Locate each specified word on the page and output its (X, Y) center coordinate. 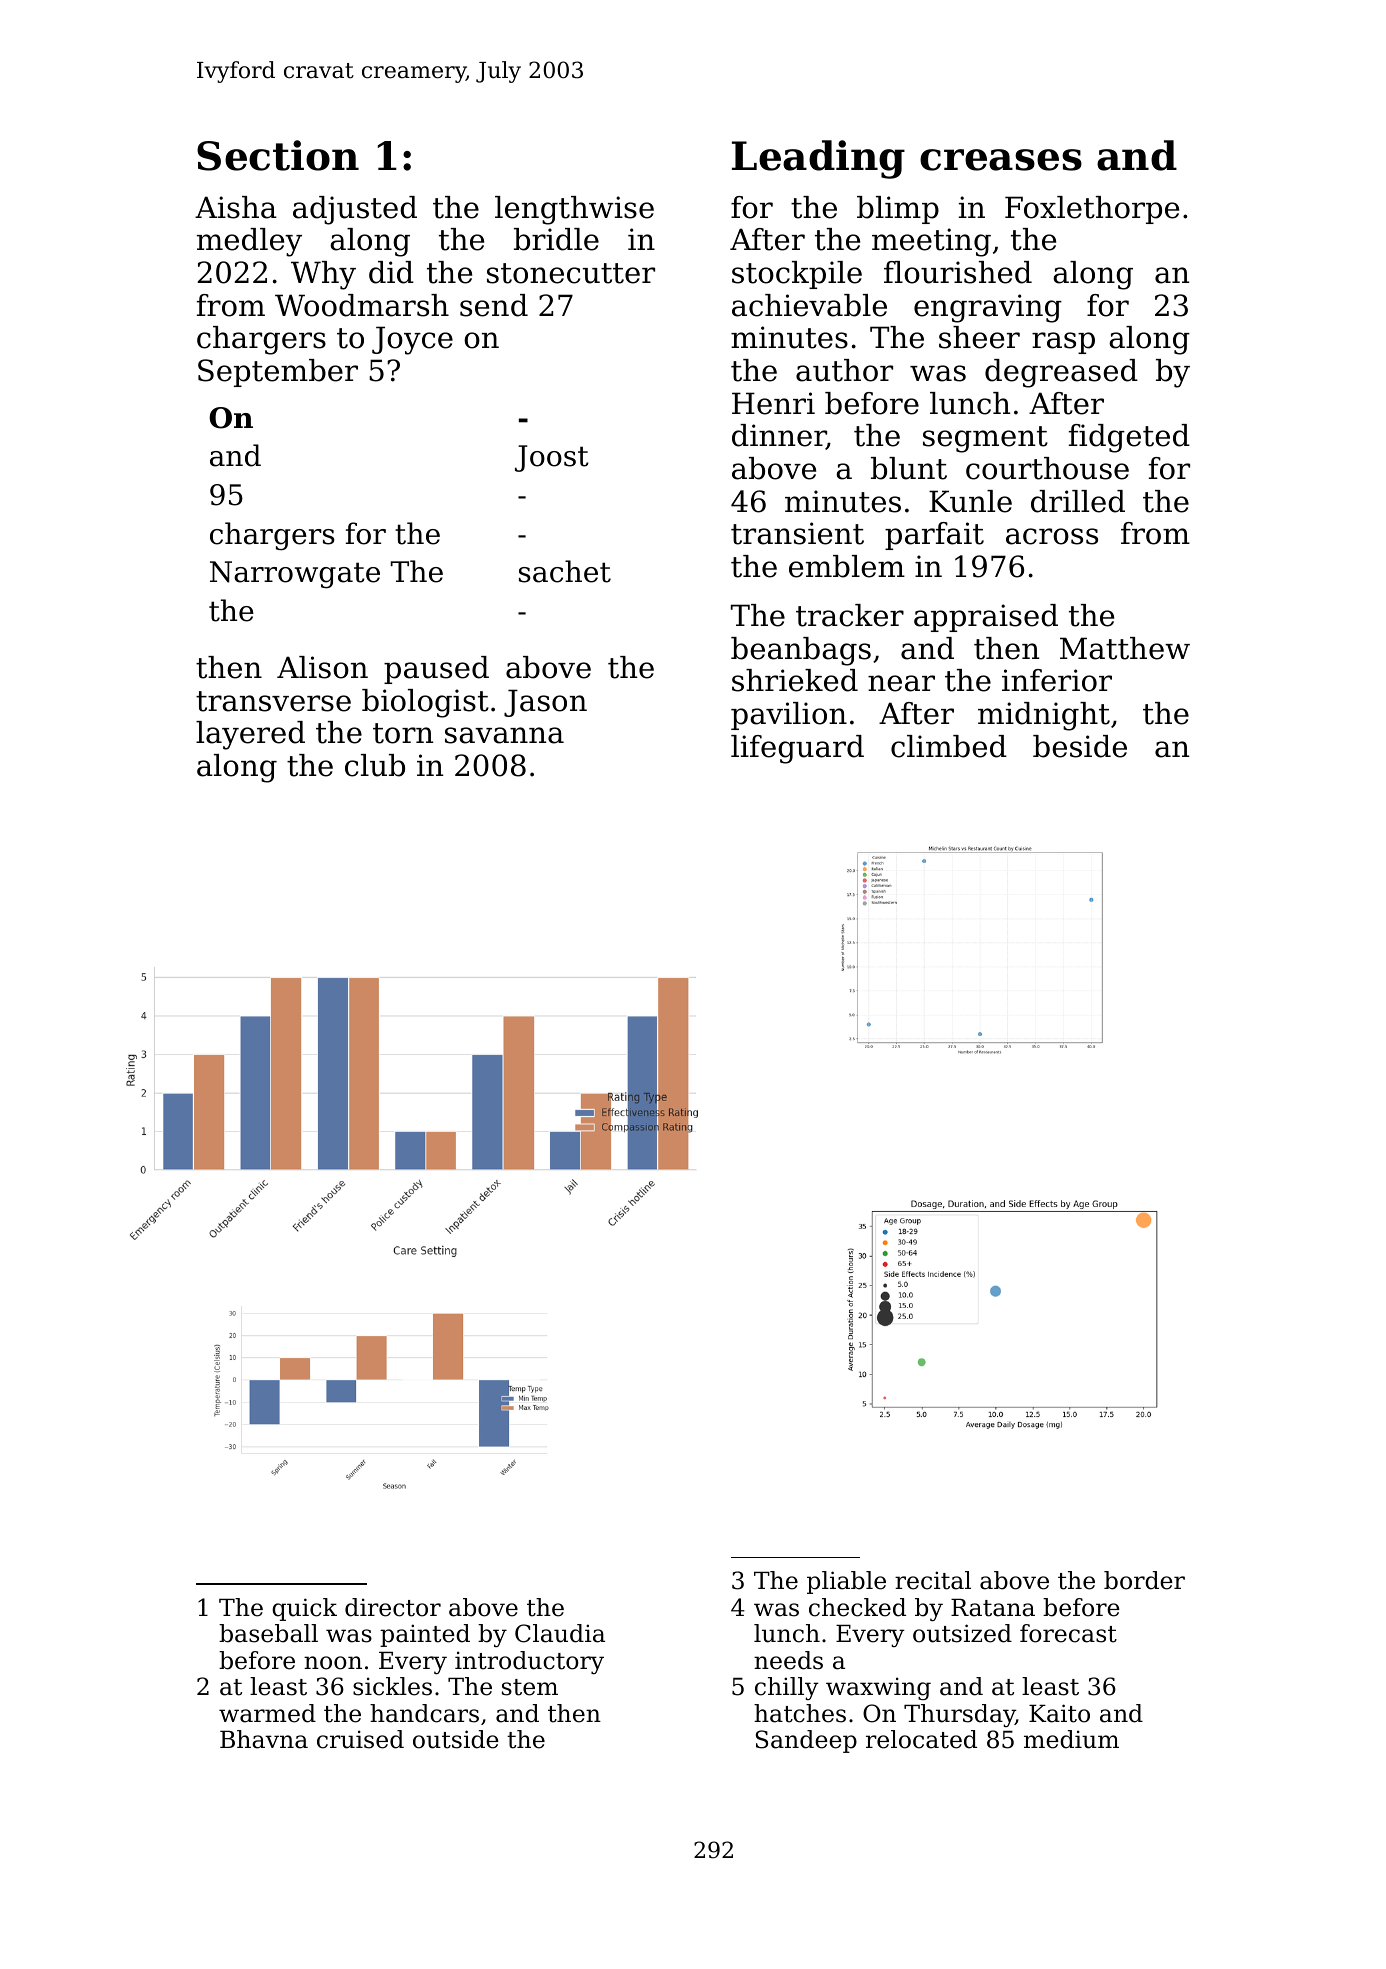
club (375, 765)
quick (304, 1609)
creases (1001, 160)
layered (250, 735)
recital (933, 1580)
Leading (818, 159)
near (901, 683)
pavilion (789, 716)
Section (278, 155)
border (1144, 1580)
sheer (979, 337)
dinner (779, 437)
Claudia (560, 1633)
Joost (552, 458)
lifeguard (797, 749)
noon (333, 1663)
